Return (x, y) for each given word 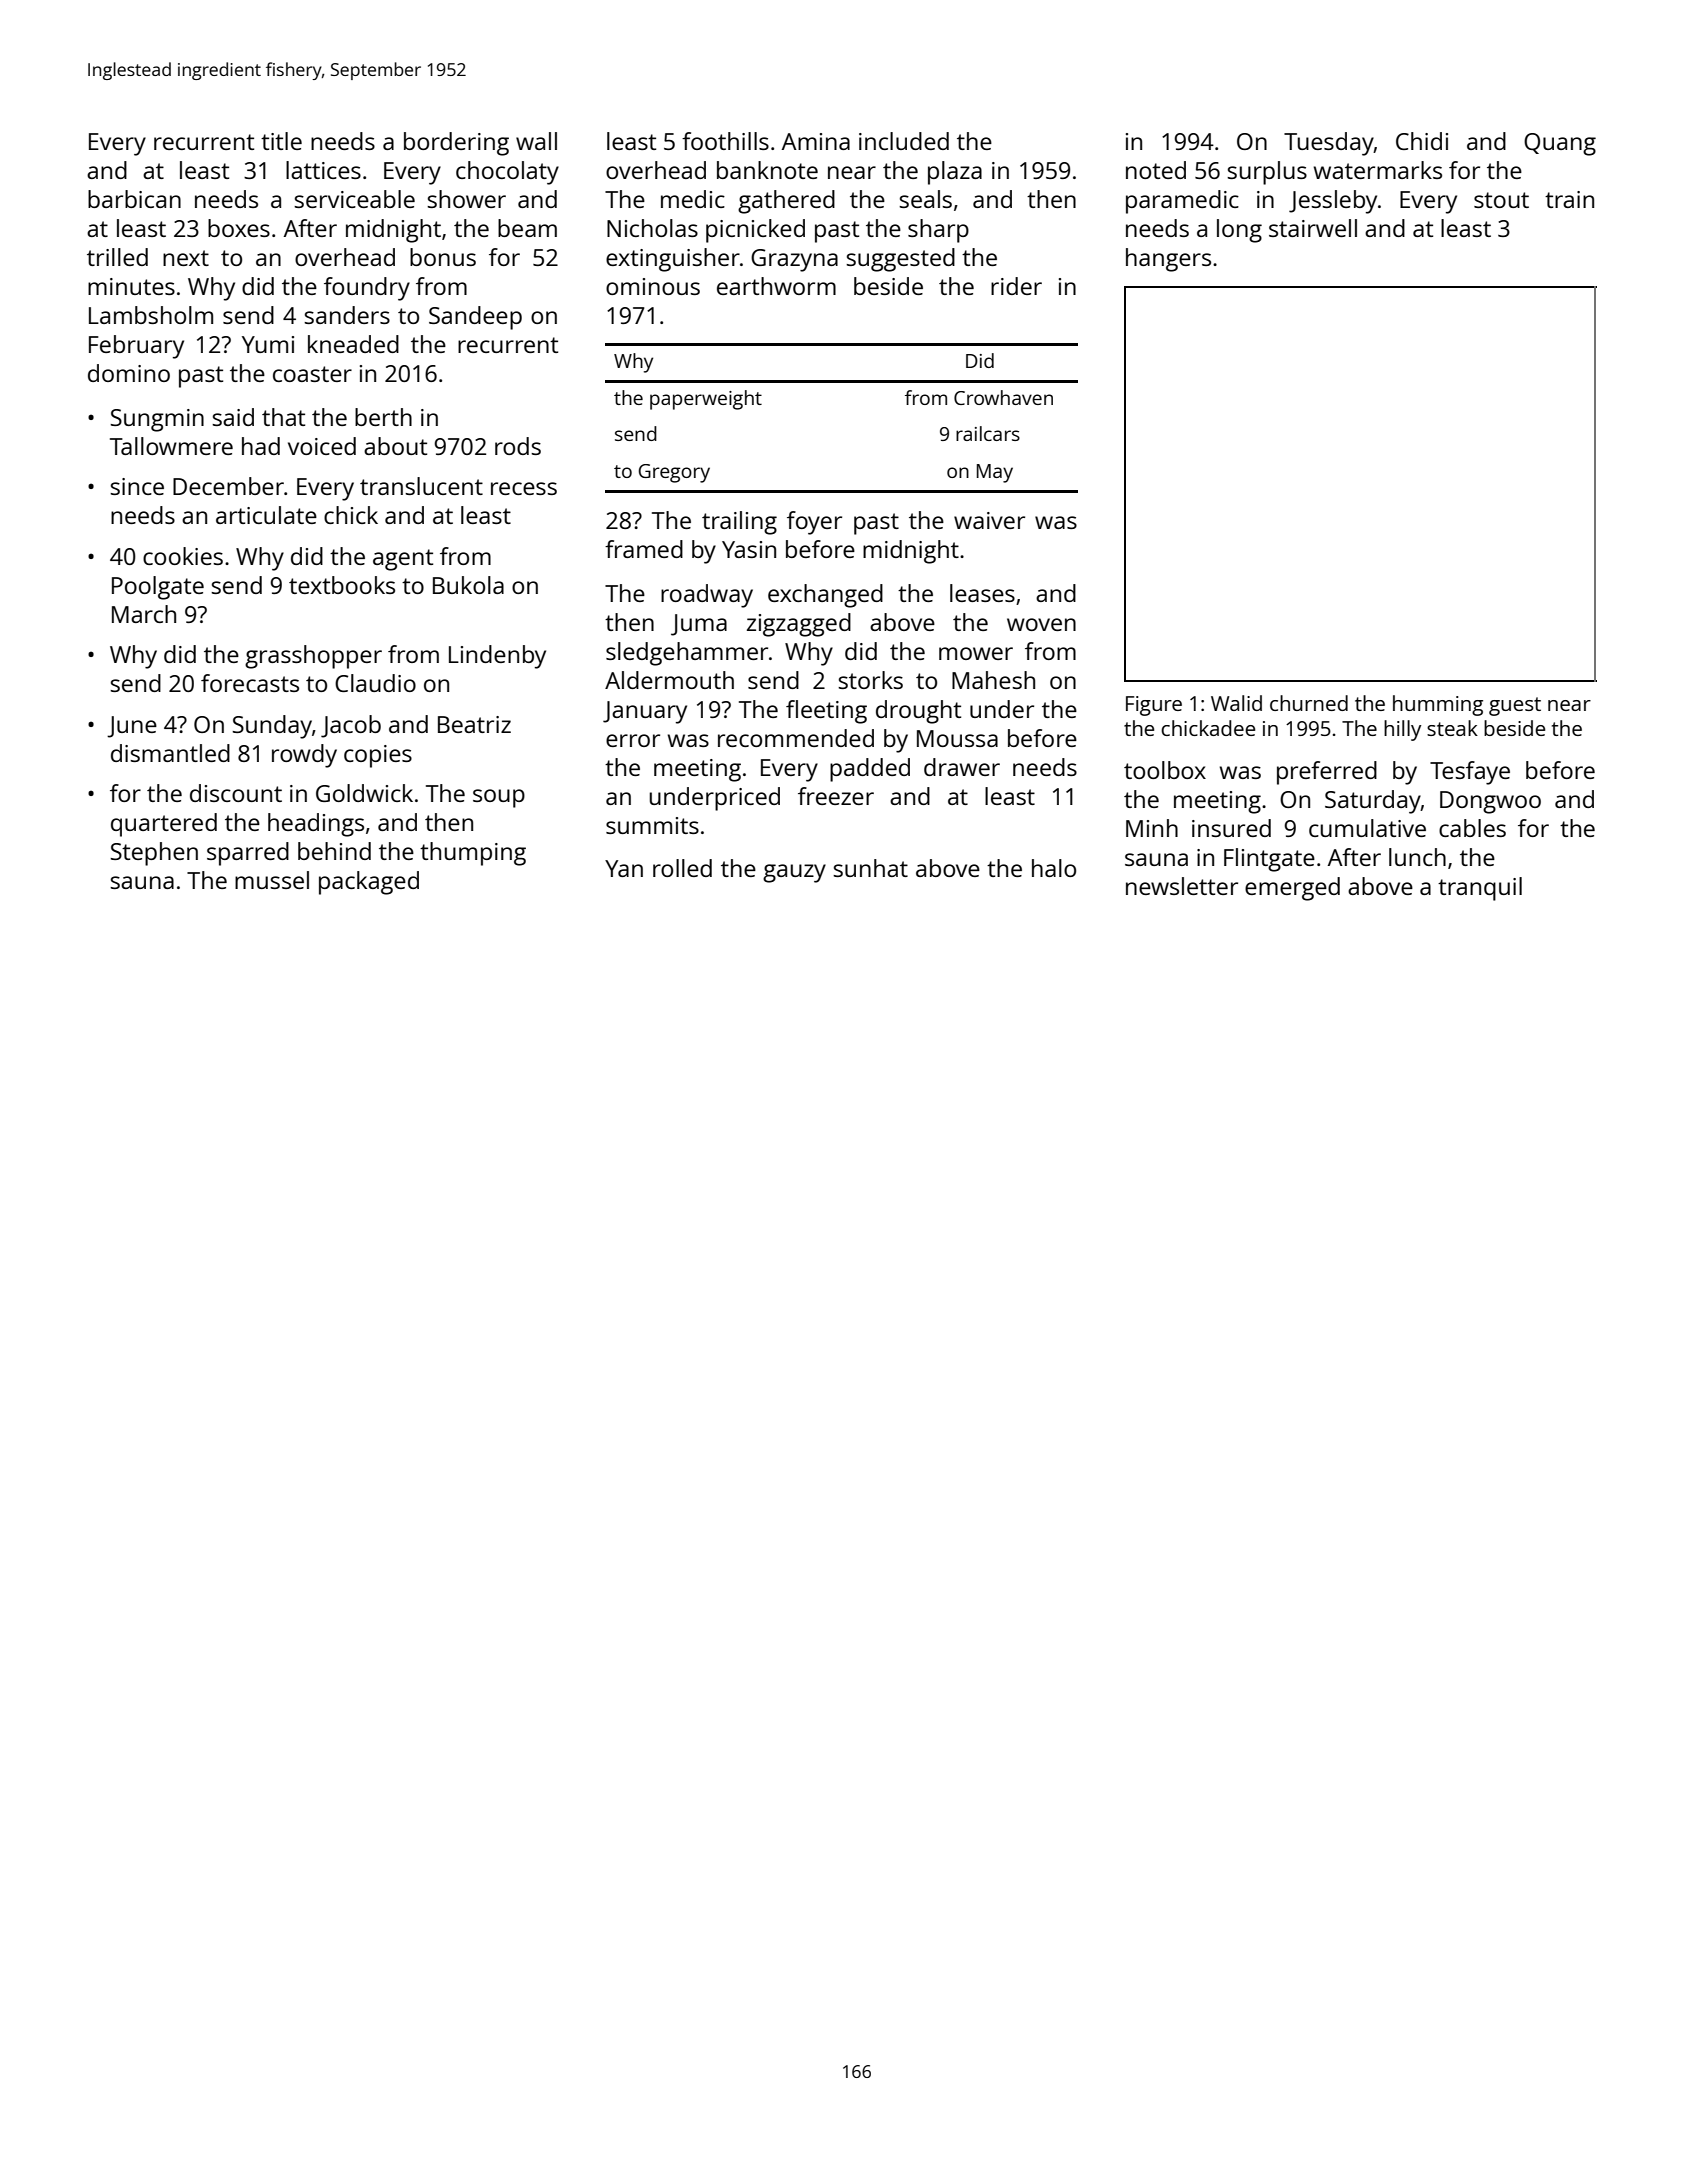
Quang (1560, 144)
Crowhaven (1003, 397)
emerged (1292, 889)
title (281, 141)
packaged (369, 883)
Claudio (375, 683)
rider (1016, 286)
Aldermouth (669, 680)
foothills (725, 141)
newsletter (1182, 886)
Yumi (268, 344)
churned (1309, 703)
